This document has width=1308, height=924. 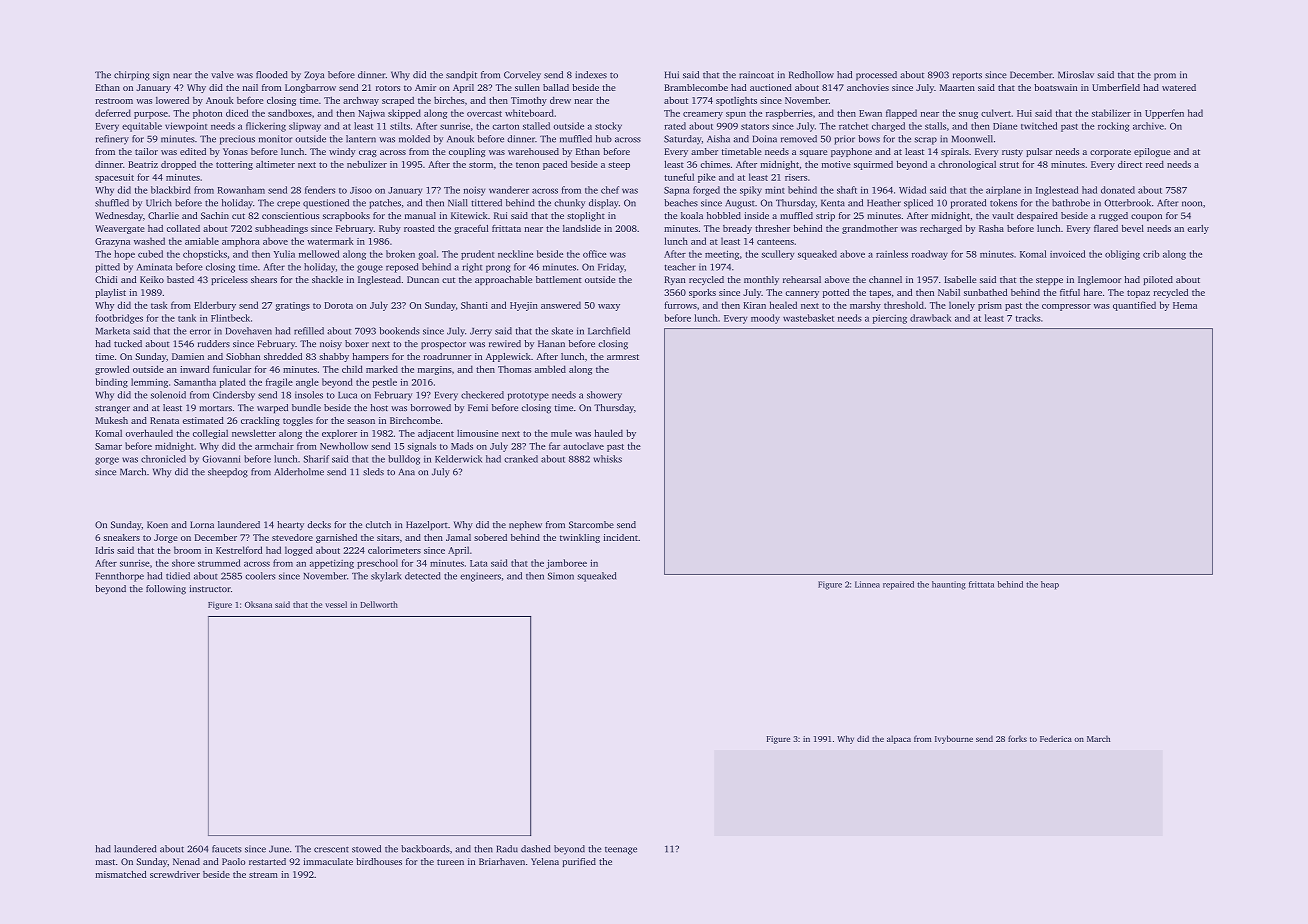 What do you see at coordinates (105, 862) in the document?
I see `mast` at bounding box center [105, 862].
